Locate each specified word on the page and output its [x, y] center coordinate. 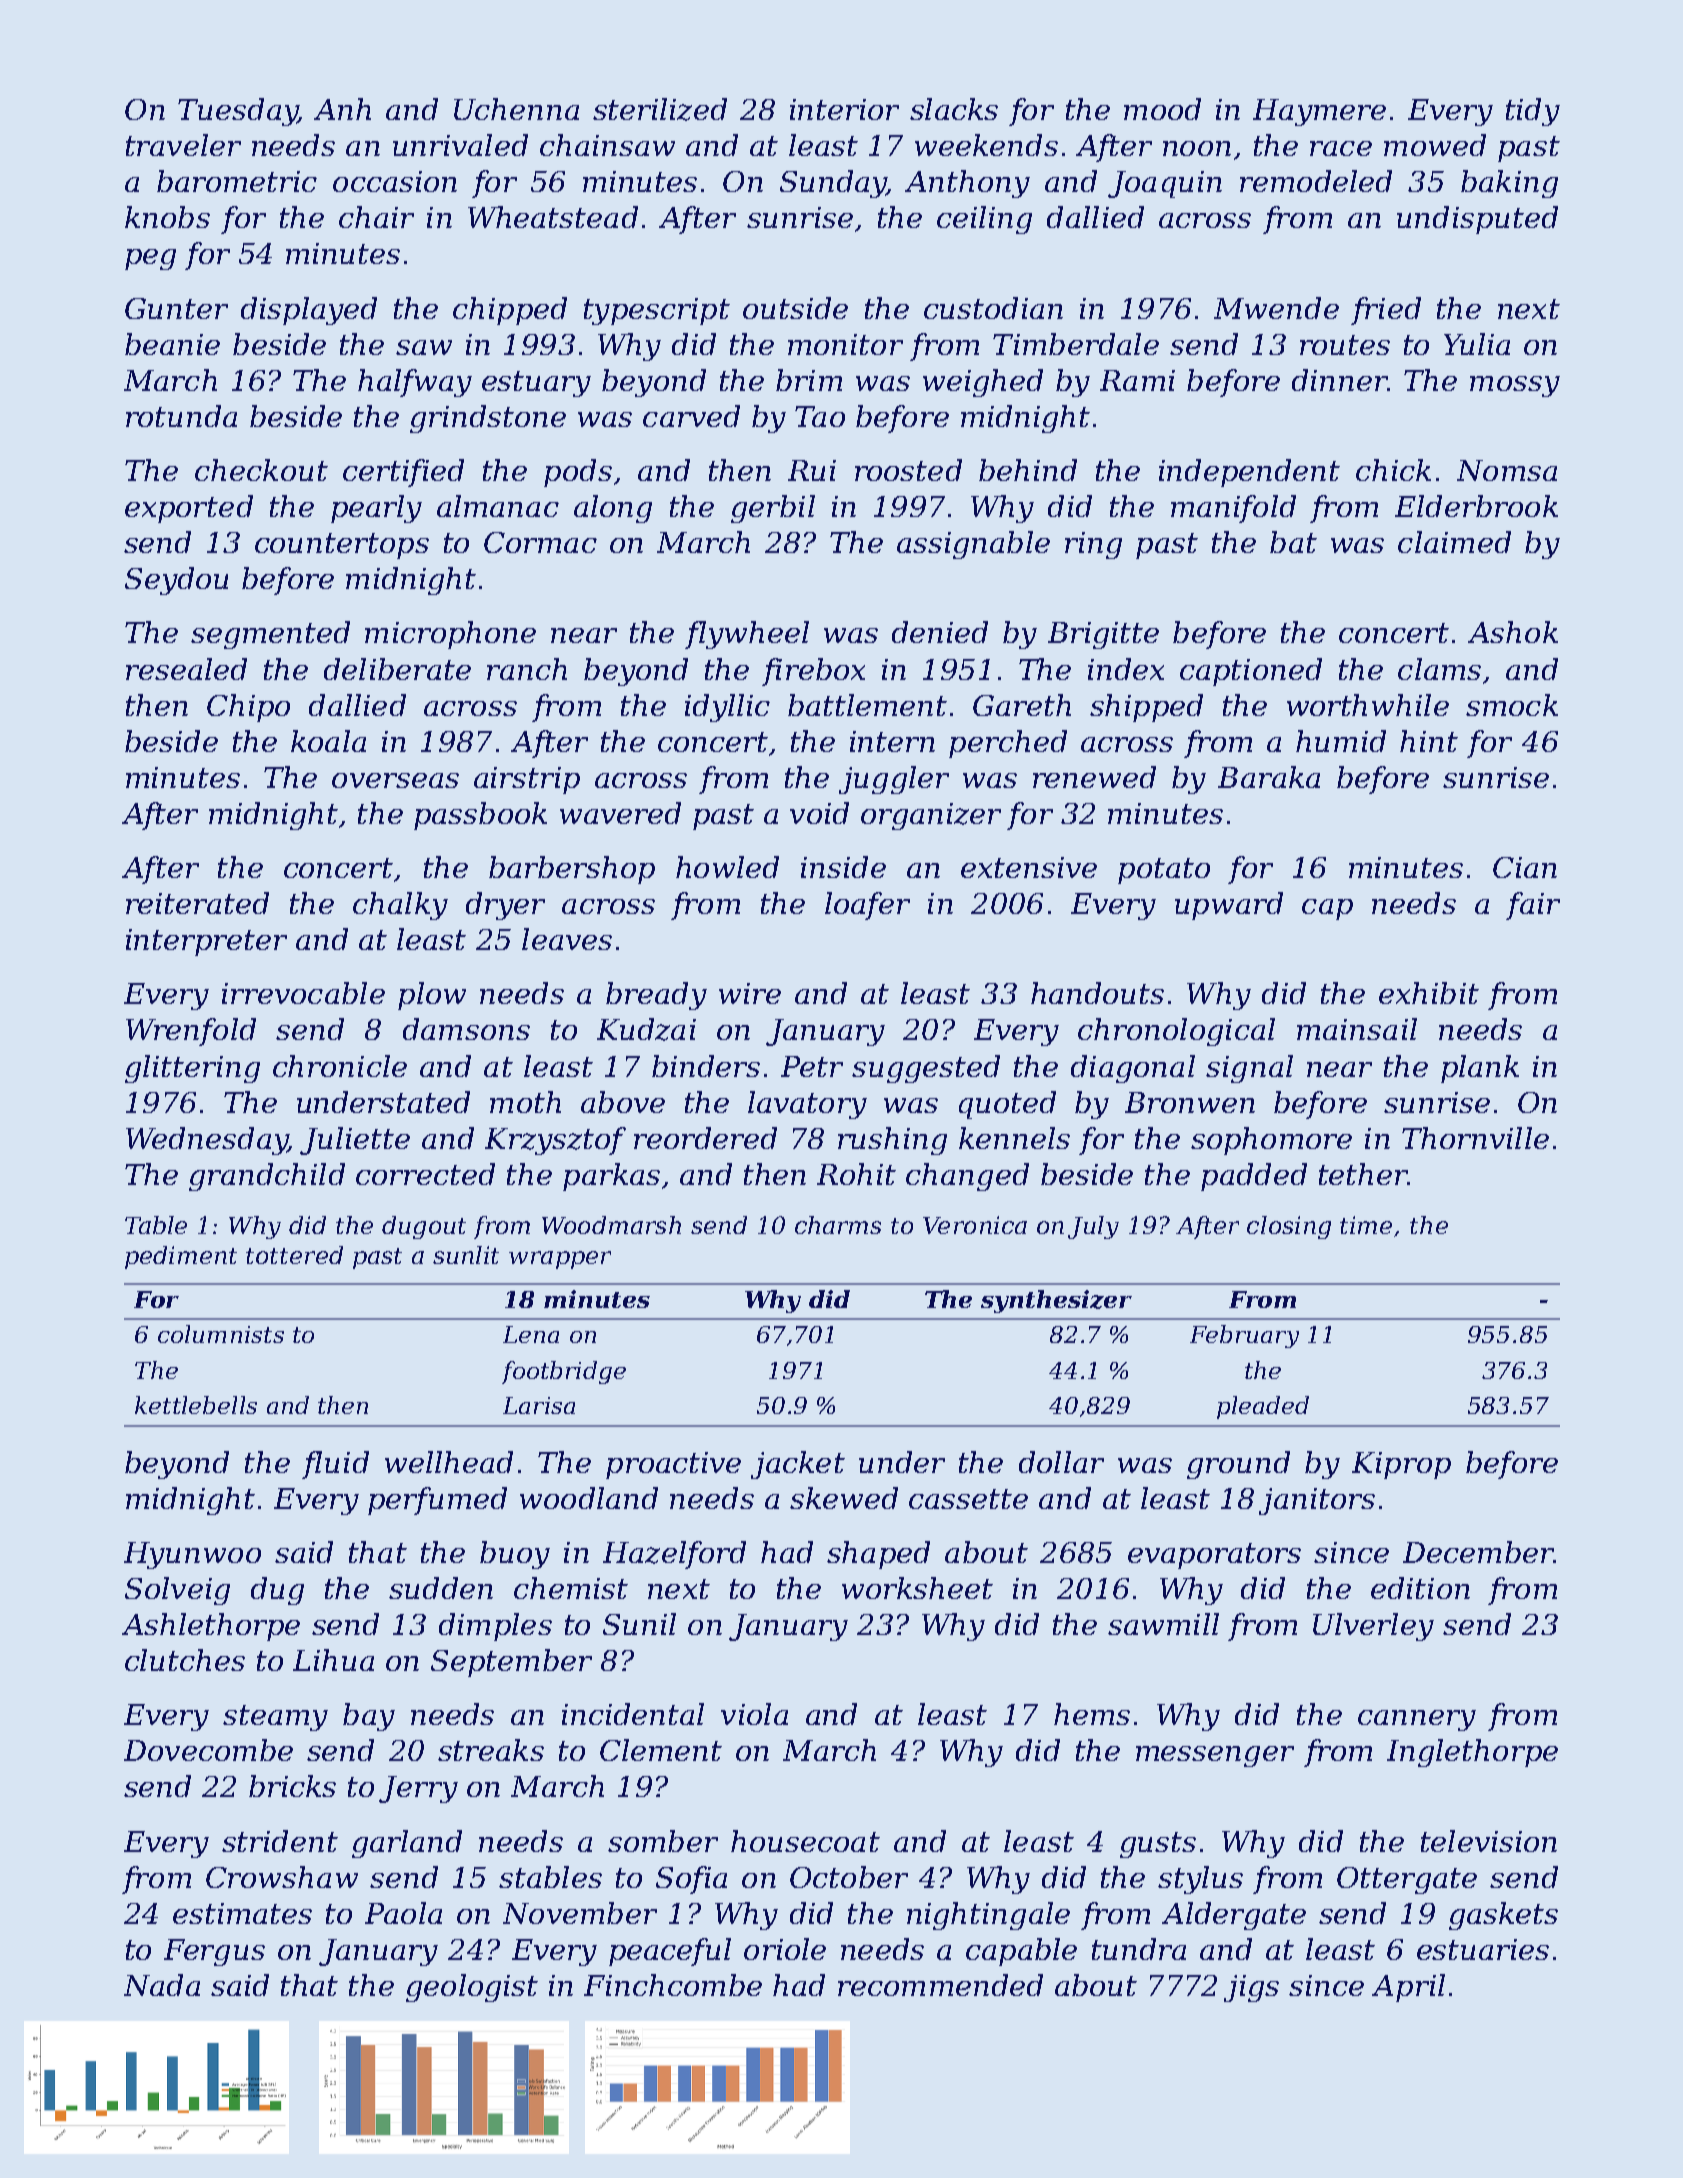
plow [432, 996]
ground [1238, 1465]
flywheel [747, 635]
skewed [844, 1498]
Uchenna [516, 109]
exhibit [1429, 993]
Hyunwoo [192, 1555]
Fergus [214, 1952]
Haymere [1319, 112]
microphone [450, 635]
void [819, 813]
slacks [954, 109]
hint [1429, 741]
